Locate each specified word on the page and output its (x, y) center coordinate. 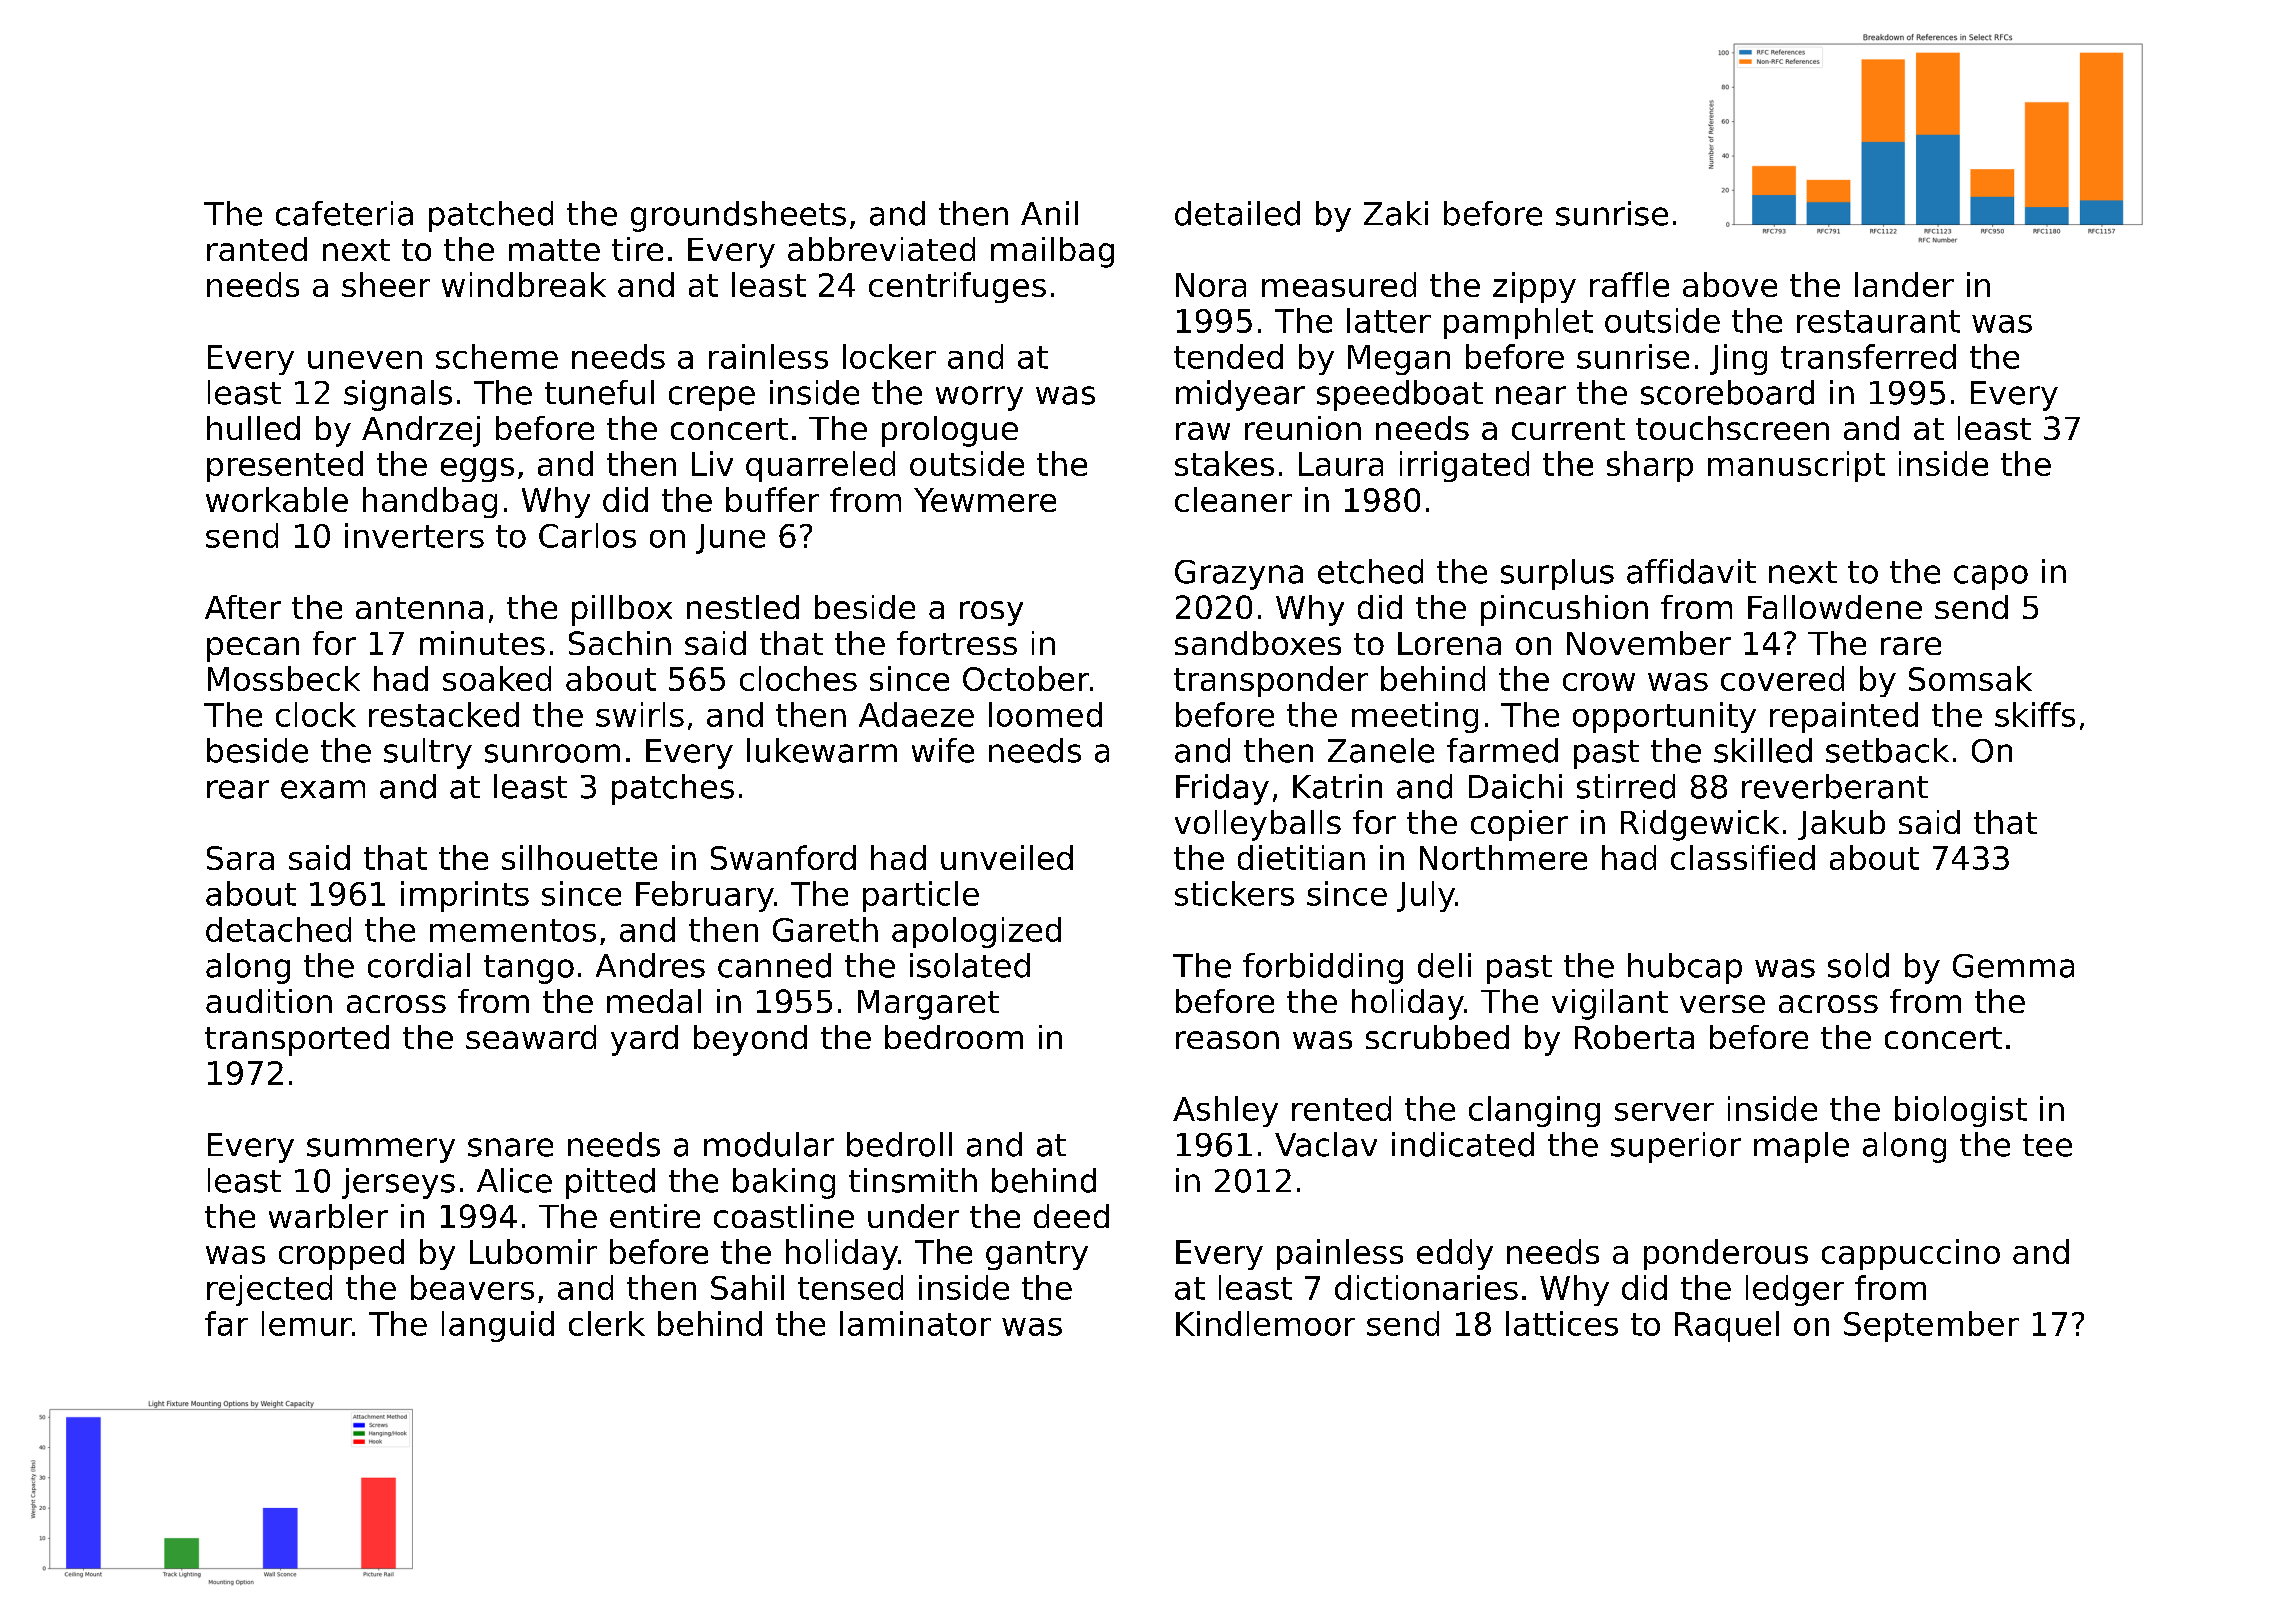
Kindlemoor (1265, 1323)
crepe (712, 398)
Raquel (1727, 1326)
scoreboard (1727, 392)
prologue (950, 431)
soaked (497, 678)
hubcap (1685, 968)
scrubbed (1437, 1037)
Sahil (747, 1287)
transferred (1868, 356)
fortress (957, 643)
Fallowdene (1835, 607)
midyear (1240, 395)
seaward (531, 1037)
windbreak (524, 284)
